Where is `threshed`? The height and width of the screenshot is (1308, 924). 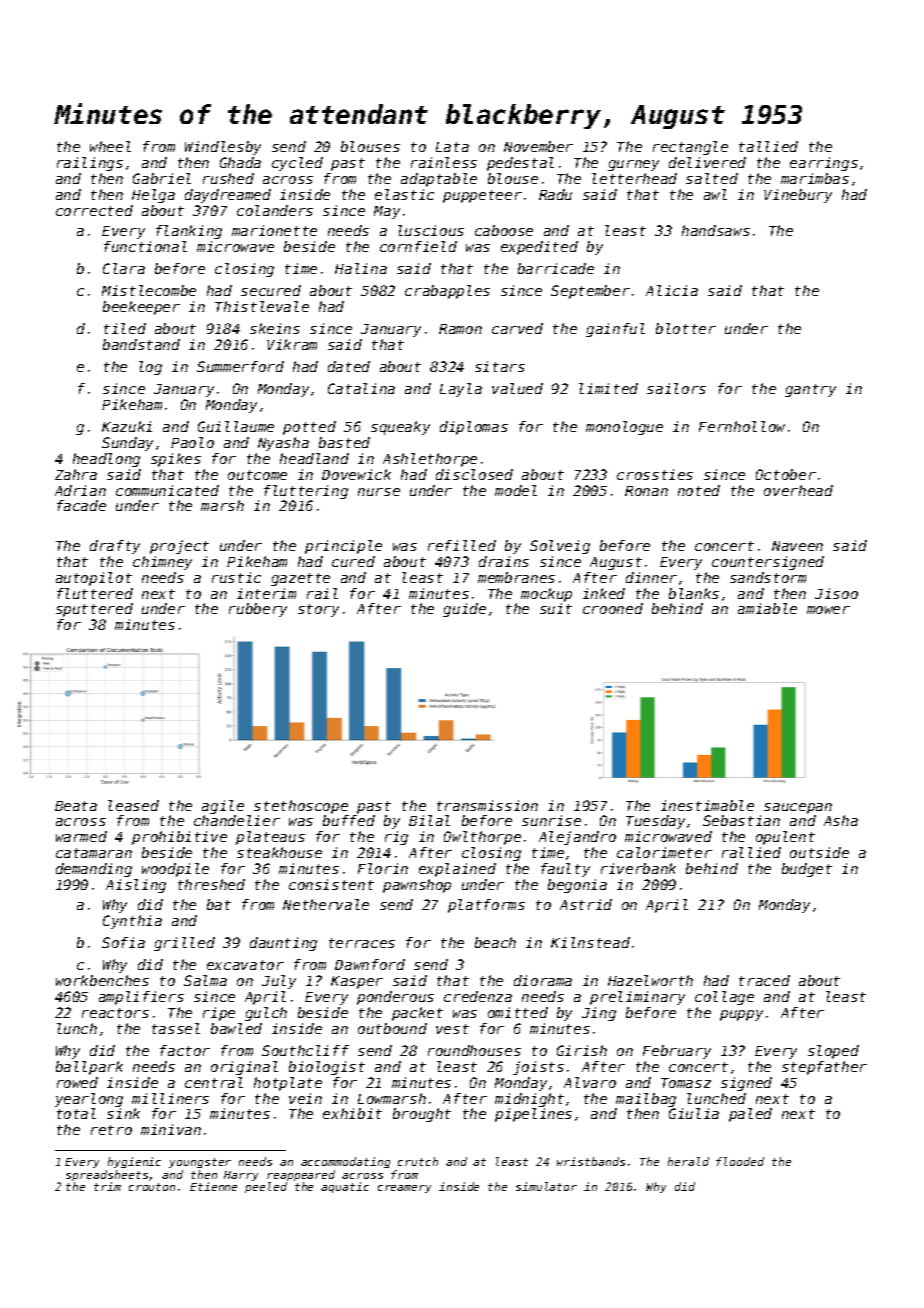 threshed is located at coordinates (211, 884).
